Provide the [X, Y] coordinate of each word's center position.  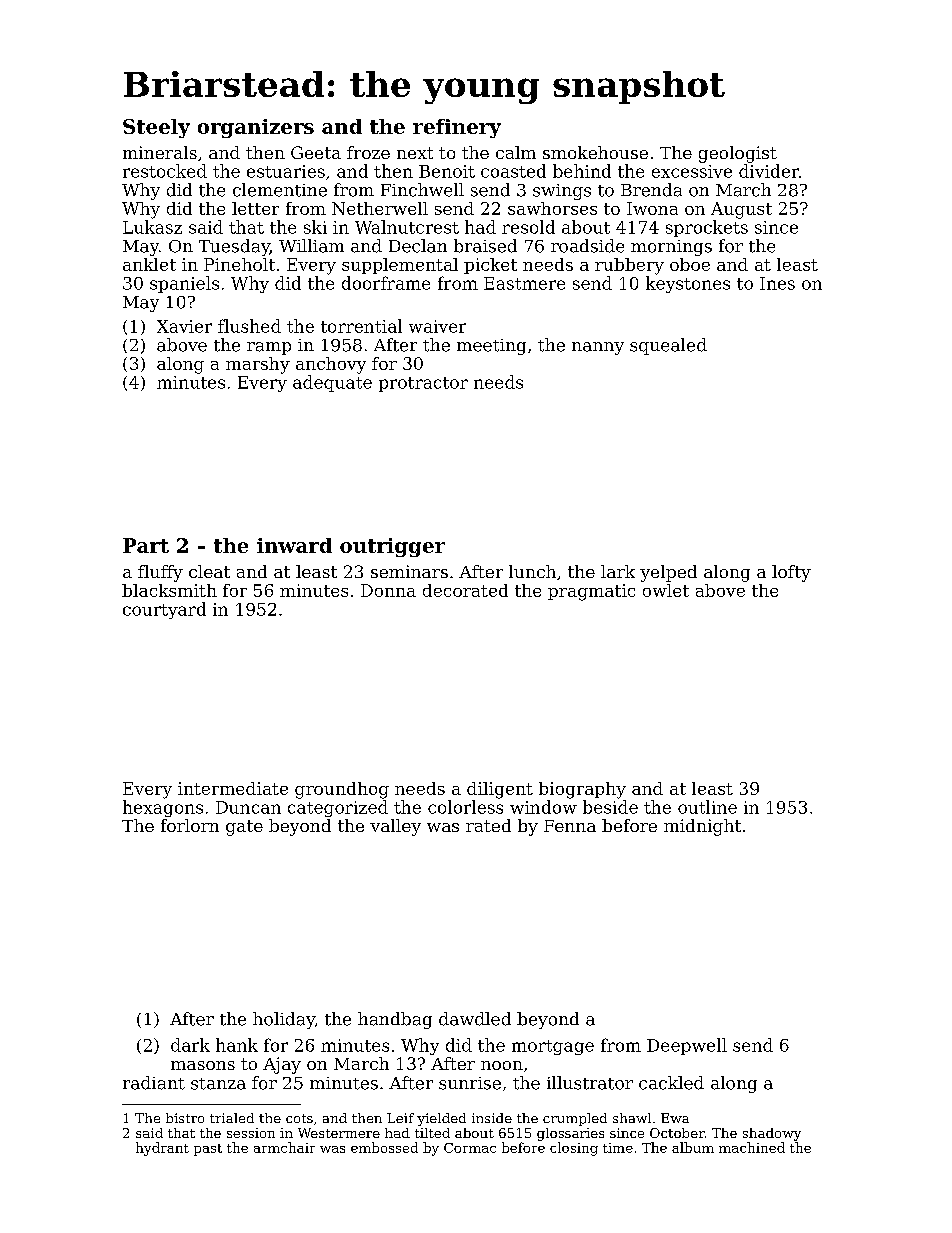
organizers [256, 128]
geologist [738, 154]
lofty [791, 573]
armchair [284, 1147]
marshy [258, 365]
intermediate [233, 788]
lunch [532, 571]
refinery [457, 128]
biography [582, 790]
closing [574, 1149]
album [693, 1147]
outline [707, 807]
